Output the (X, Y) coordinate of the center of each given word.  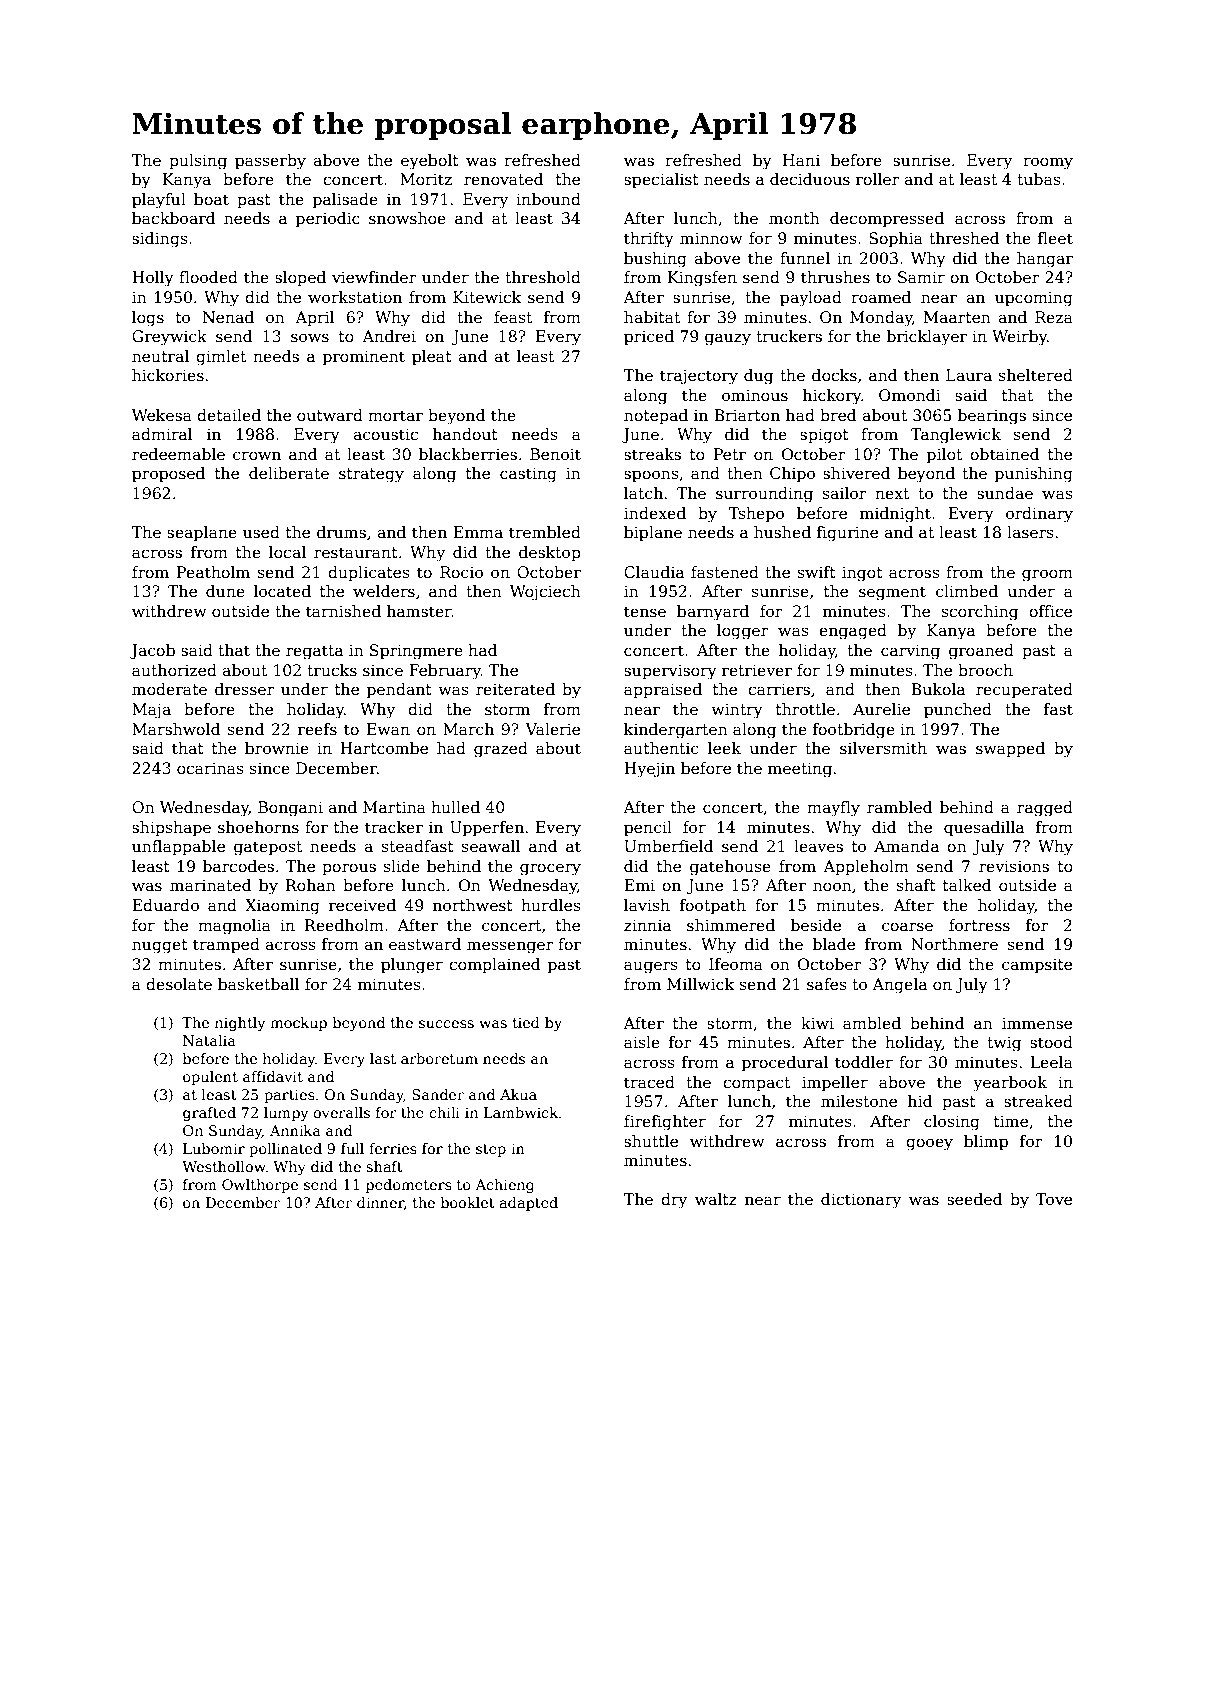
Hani (801, 160)
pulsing (198, 162)
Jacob (152, 651)
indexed (655, 513)
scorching (980, 613)
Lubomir (214, 1148)
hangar (1045, 260)
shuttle (651, 1141)
